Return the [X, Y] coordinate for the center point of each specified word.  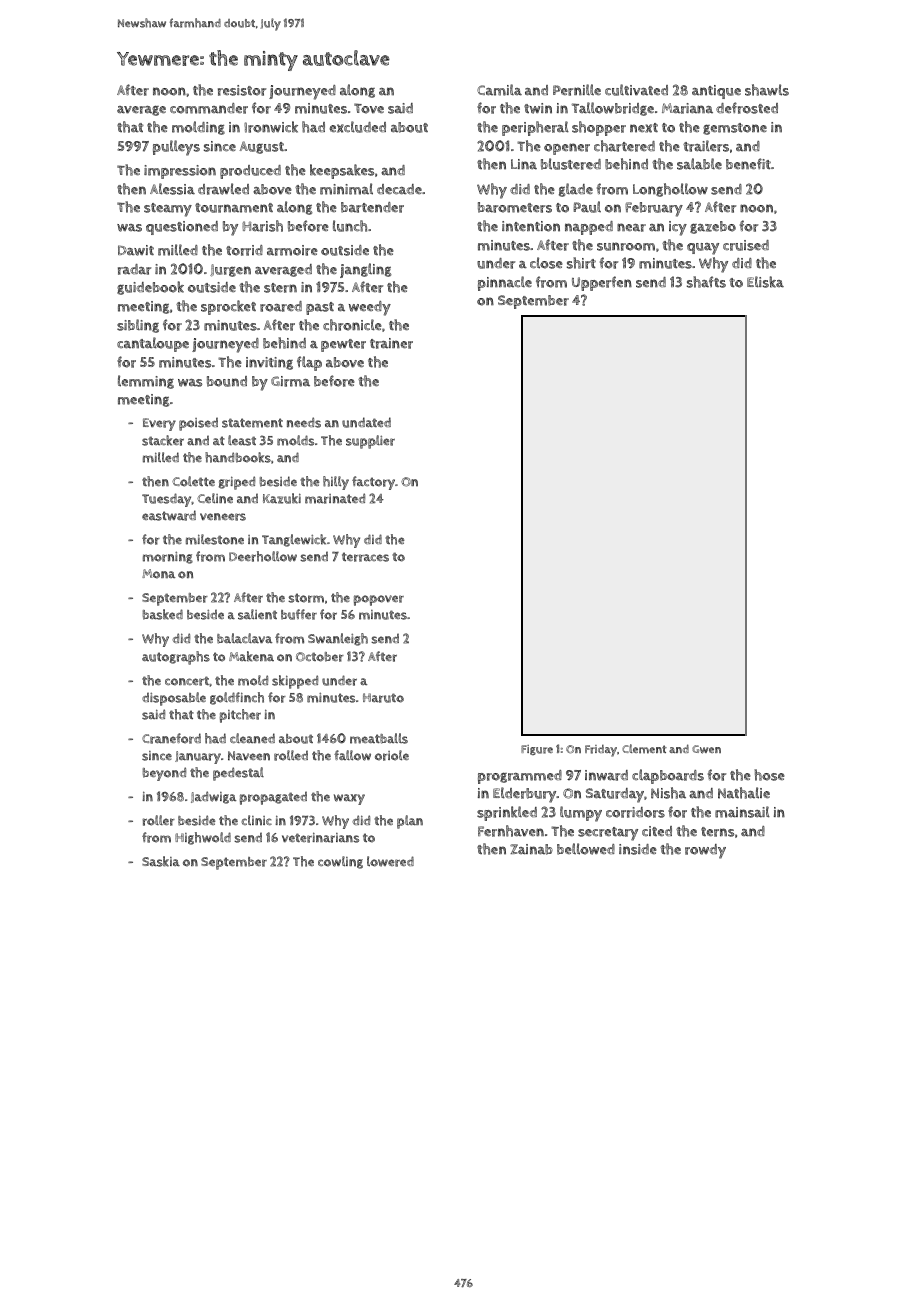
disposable [174, 699]
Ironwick [271, 127]
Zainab [531, 849]
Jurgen [230, 270]
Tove [369, 108]
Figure [537, 750]
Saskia [161, 861]
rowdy [705, 851]
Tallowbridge [613, 109]
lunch [350, 226]
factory [373, 483]
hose [769, 775]
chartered [624, 146]
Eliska [765, 282]
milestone [215, 539]
